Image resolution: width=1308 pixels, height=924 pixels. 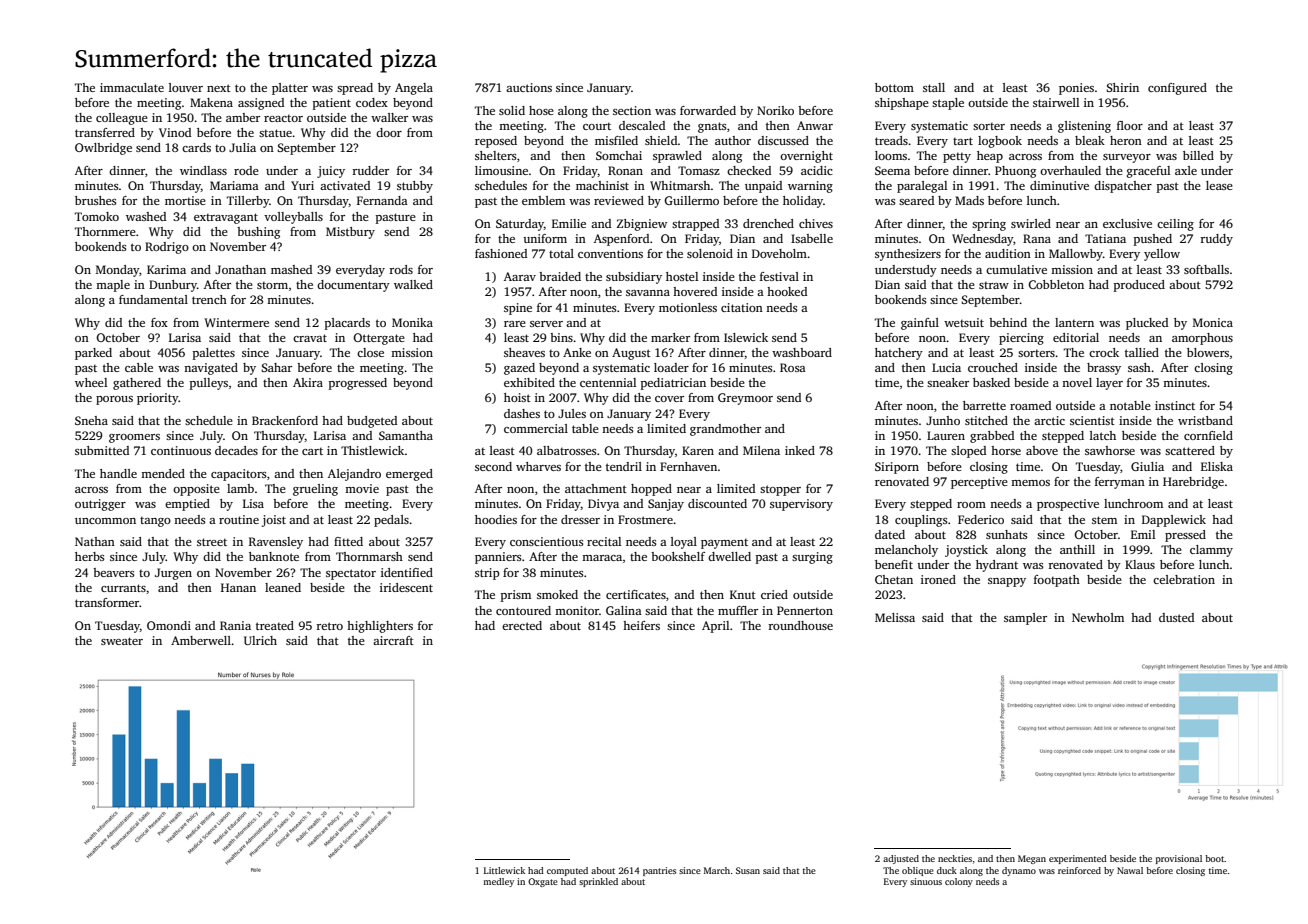 I want to click on walked, so click(x=413, y=284).
